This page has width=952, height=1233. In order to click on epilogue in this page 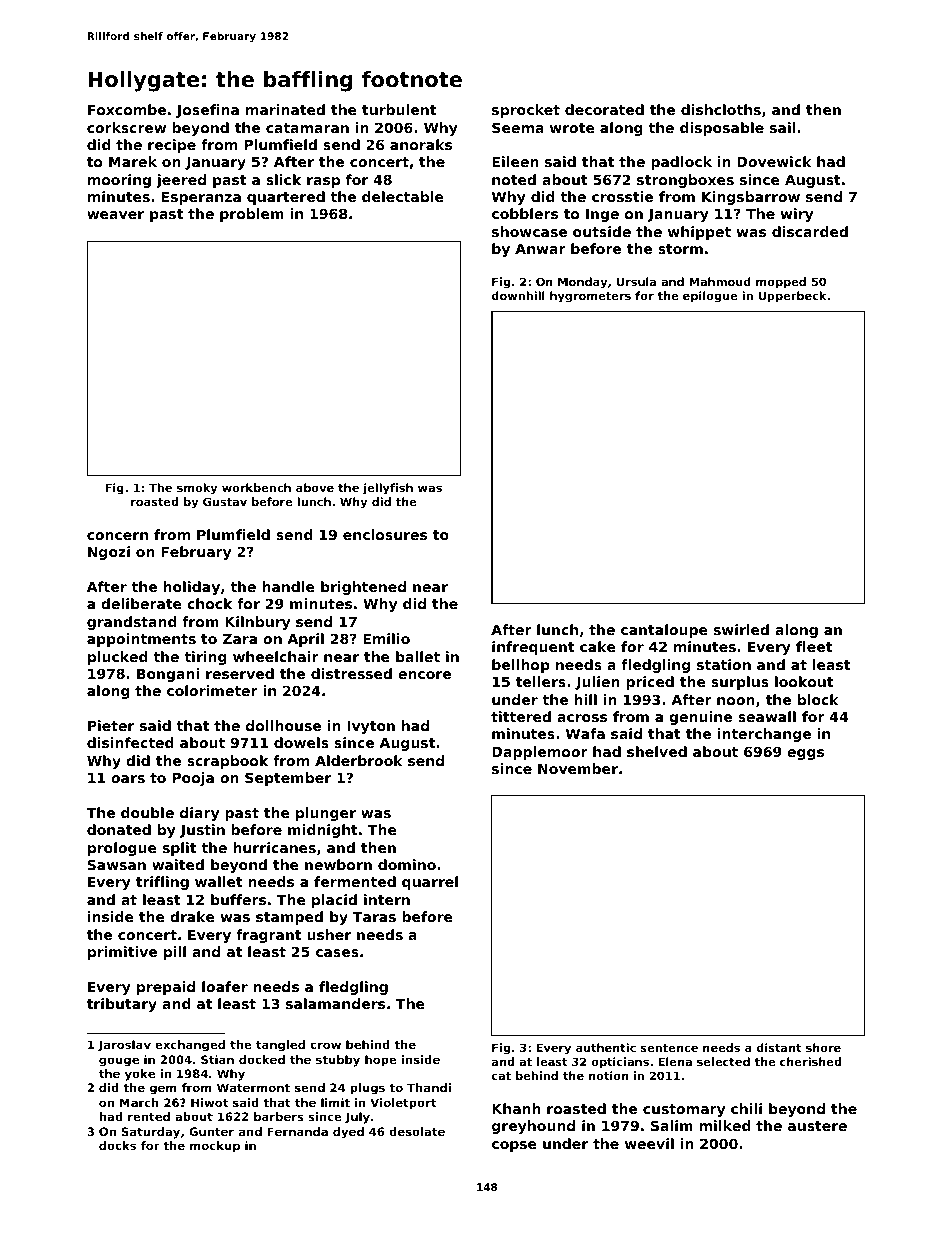, I will do `click(710, 297)`.
